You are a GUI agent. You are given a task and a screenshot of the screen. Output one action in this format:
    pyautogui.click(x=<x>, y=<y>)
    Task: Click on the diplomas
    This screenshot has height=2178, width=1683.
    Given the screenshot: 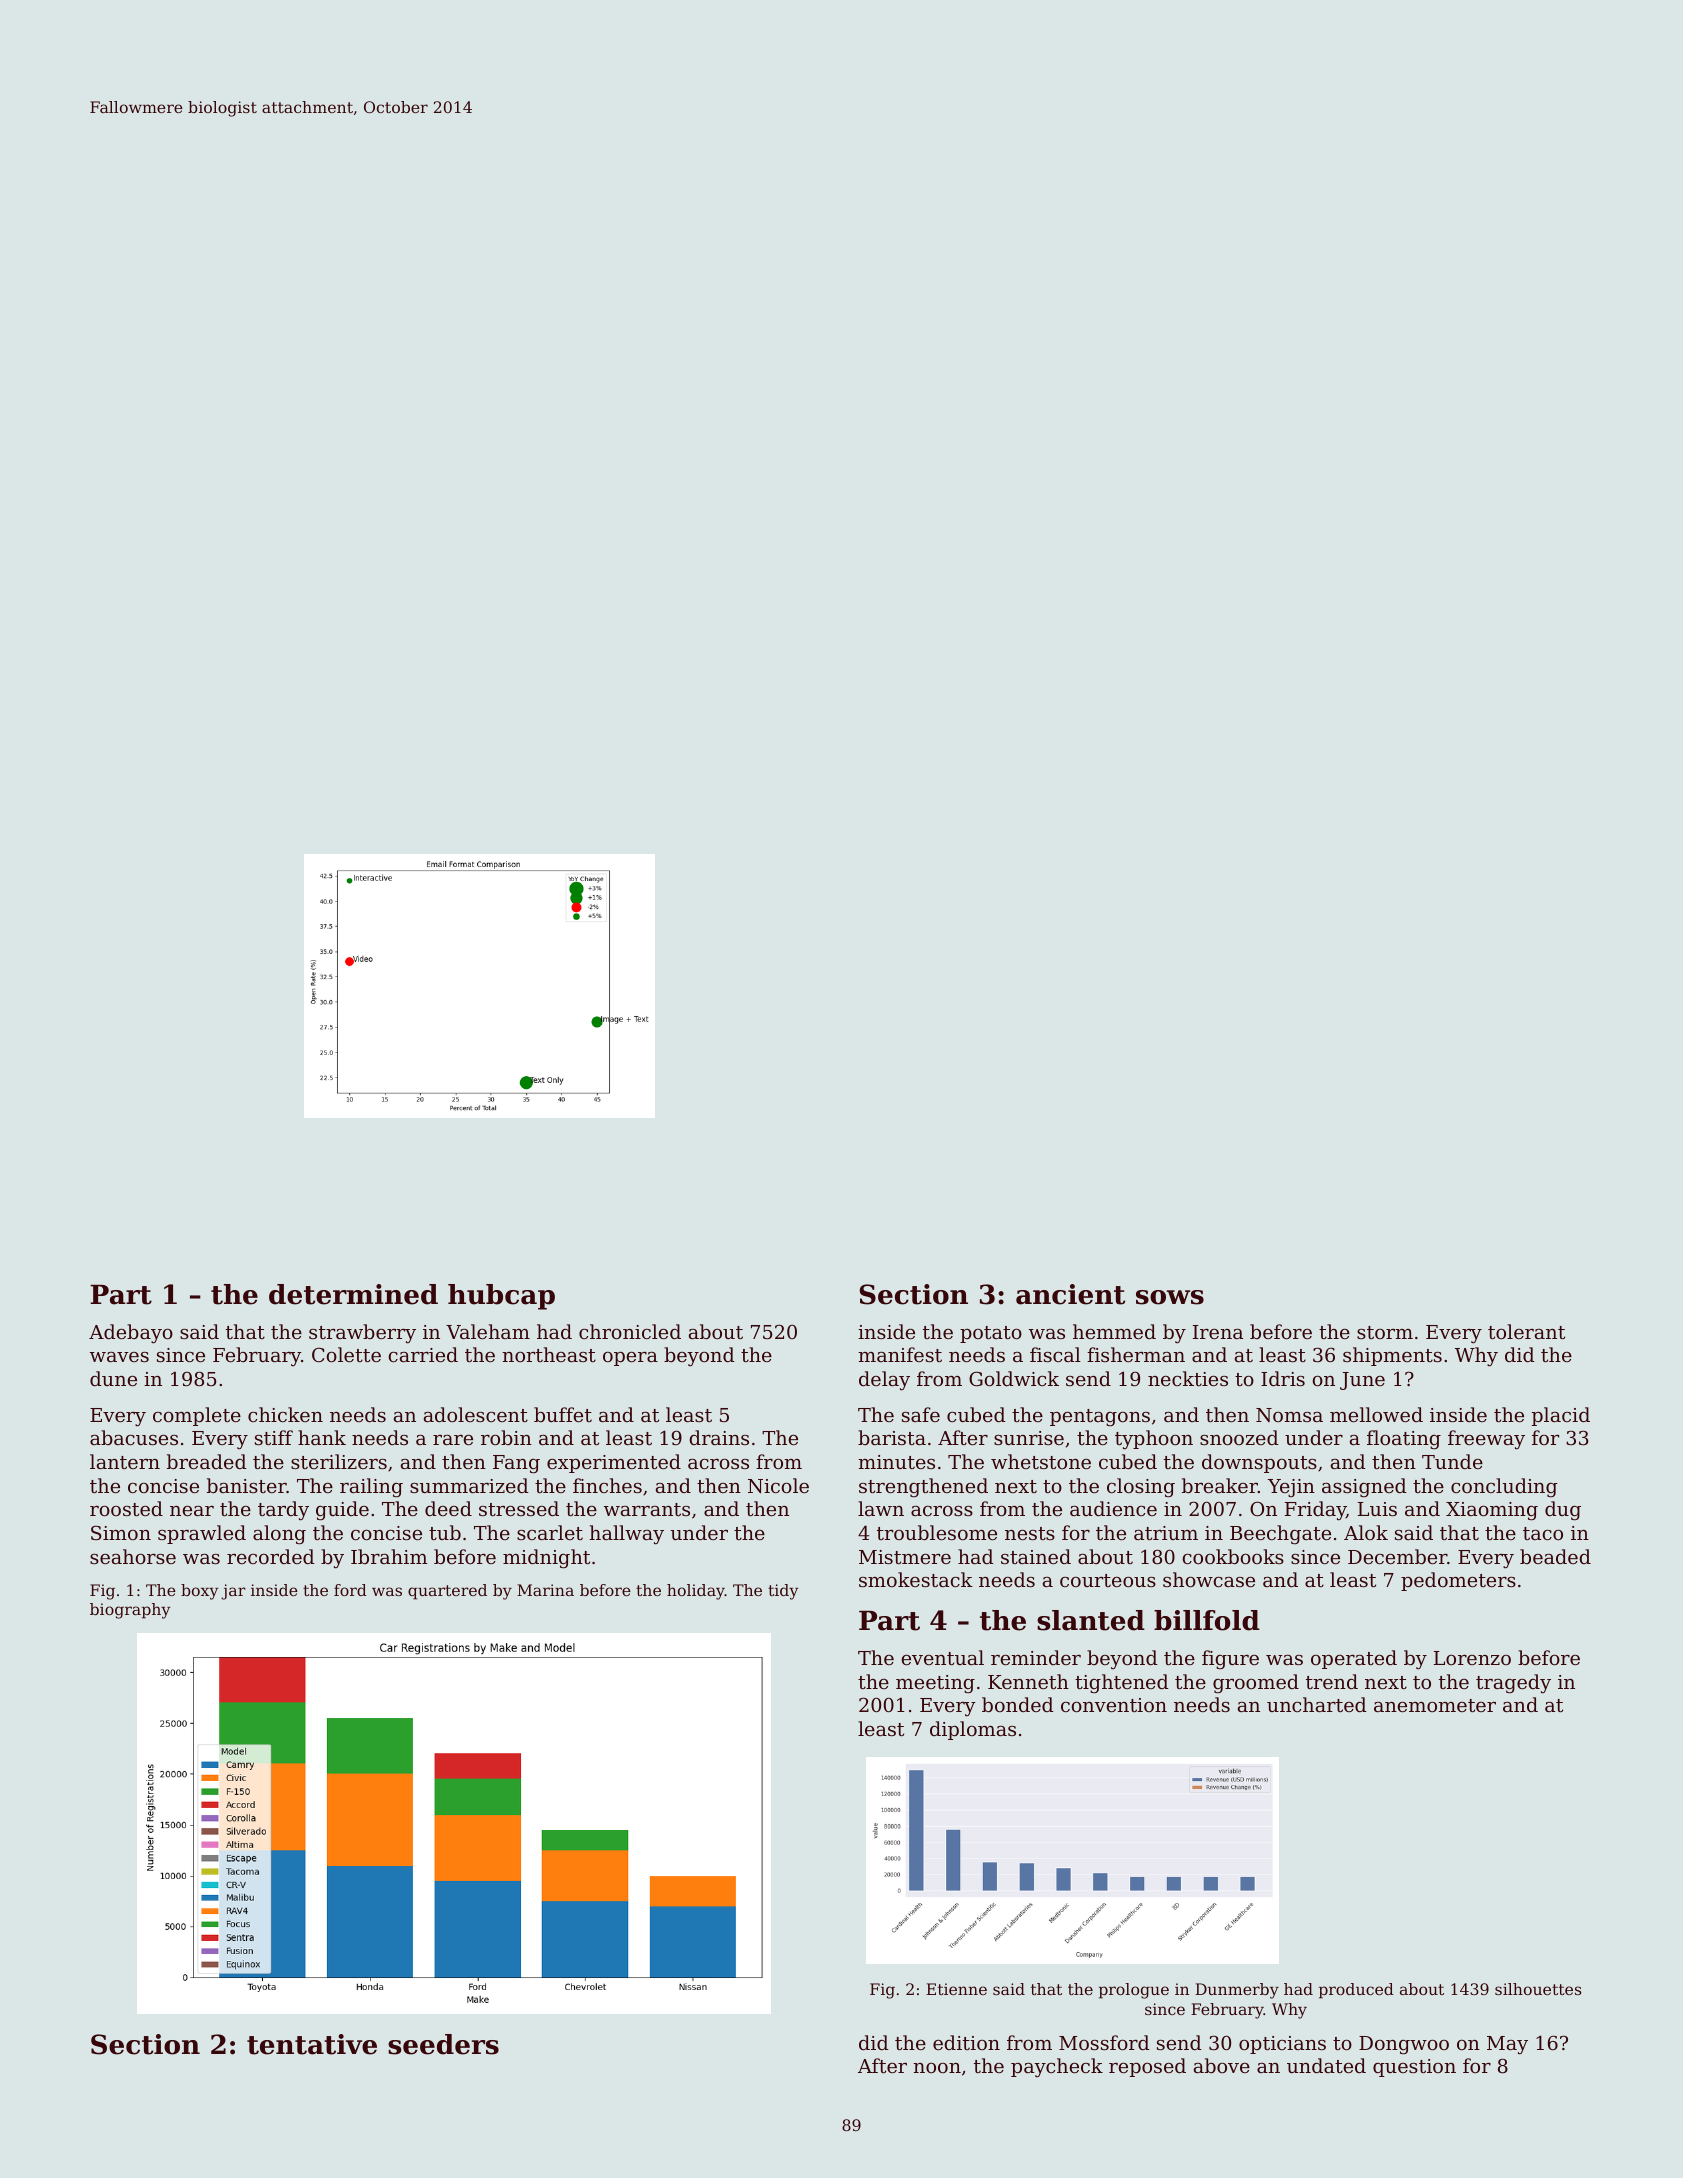 What is the action you would take?
    pyautogui.click(x=973, y=1730)
